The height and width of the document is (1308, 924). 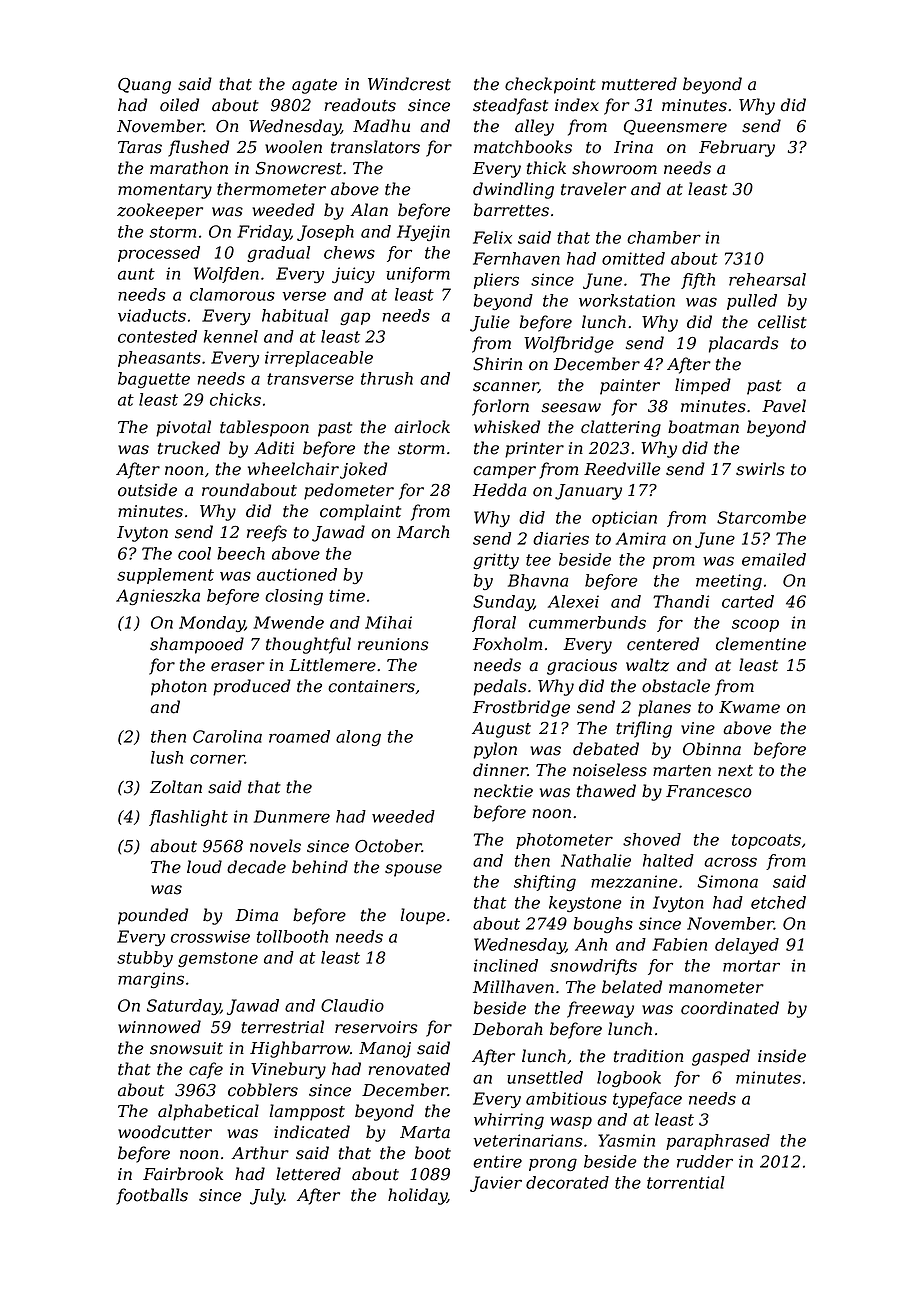 What do you see at coordinates (647, 665) in the document?
I see `waltz` at bounding box center [647, 665].
